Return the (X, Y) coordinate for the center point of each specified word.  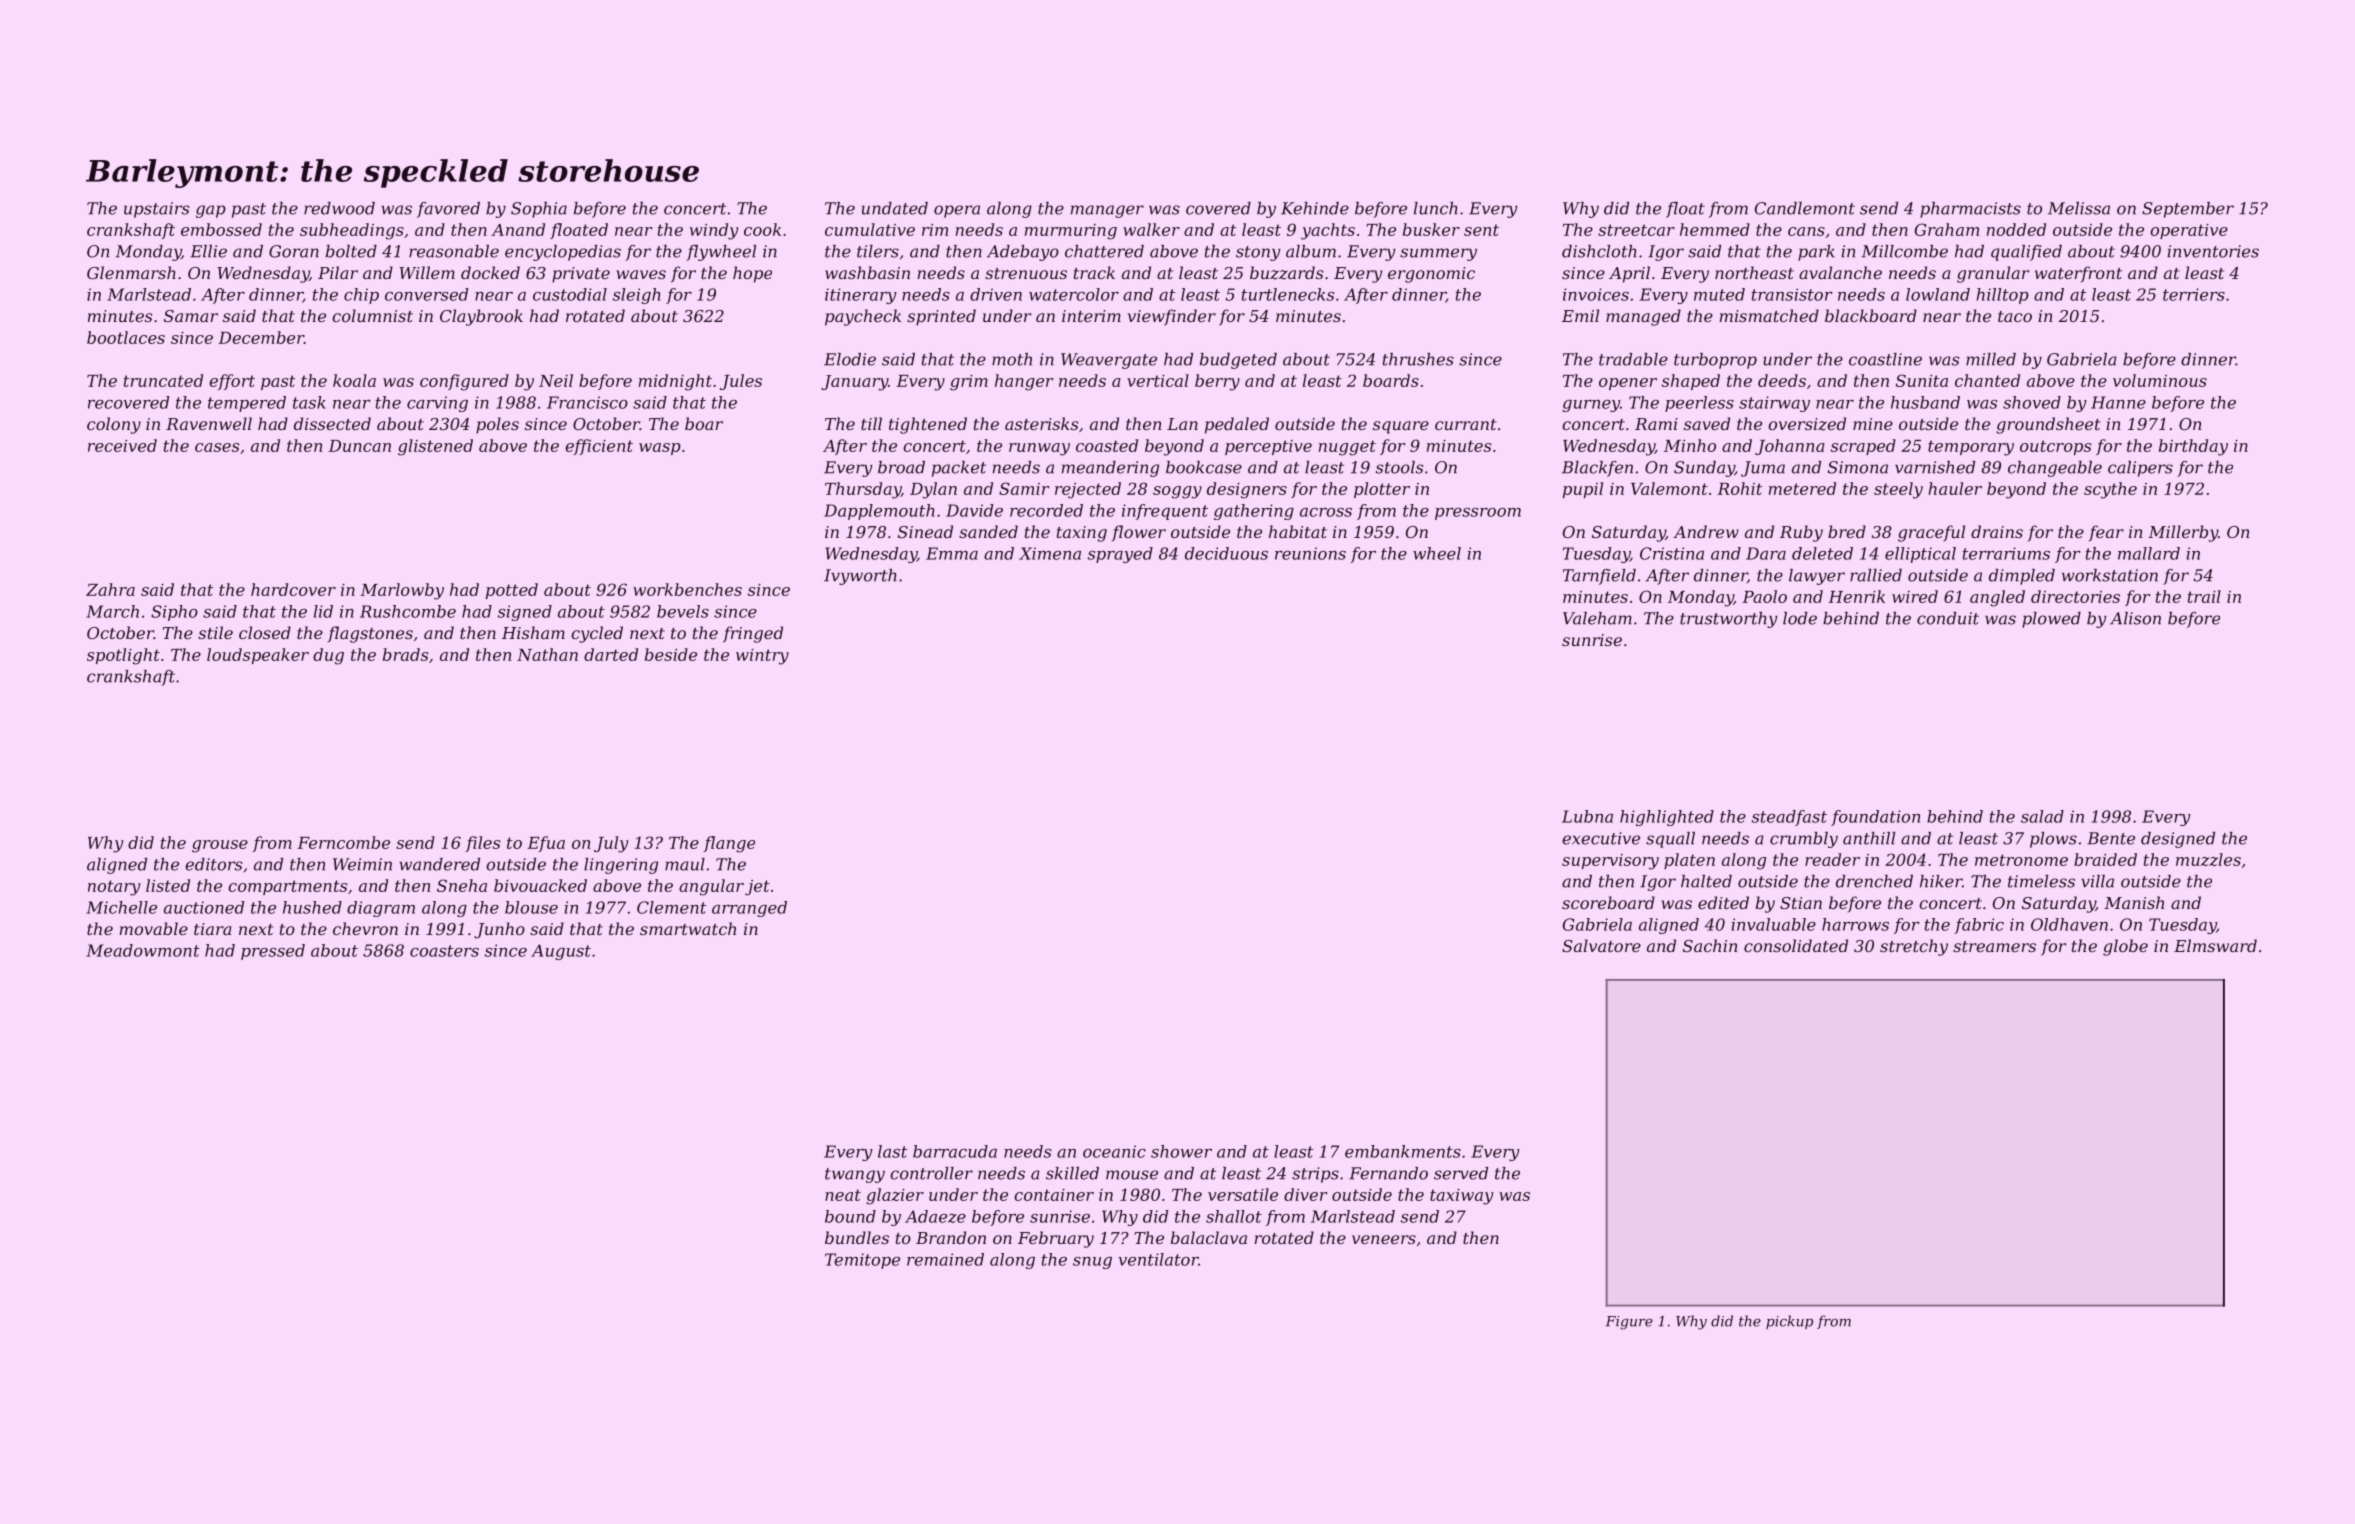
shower (1181, 1151)
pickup (1789, 1322)
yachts (1328, 231)
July (611, 844)
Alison (2135, 618)
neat (843, 1195)
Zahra (110, 589)
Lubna (1587, 816)
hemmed (1715, 229)
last (892, 1151)
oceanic (1114, 1151)
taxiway (1461, 1197)
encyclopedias (563, 253)
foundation (1875, 818)
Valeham (1597, 618)
